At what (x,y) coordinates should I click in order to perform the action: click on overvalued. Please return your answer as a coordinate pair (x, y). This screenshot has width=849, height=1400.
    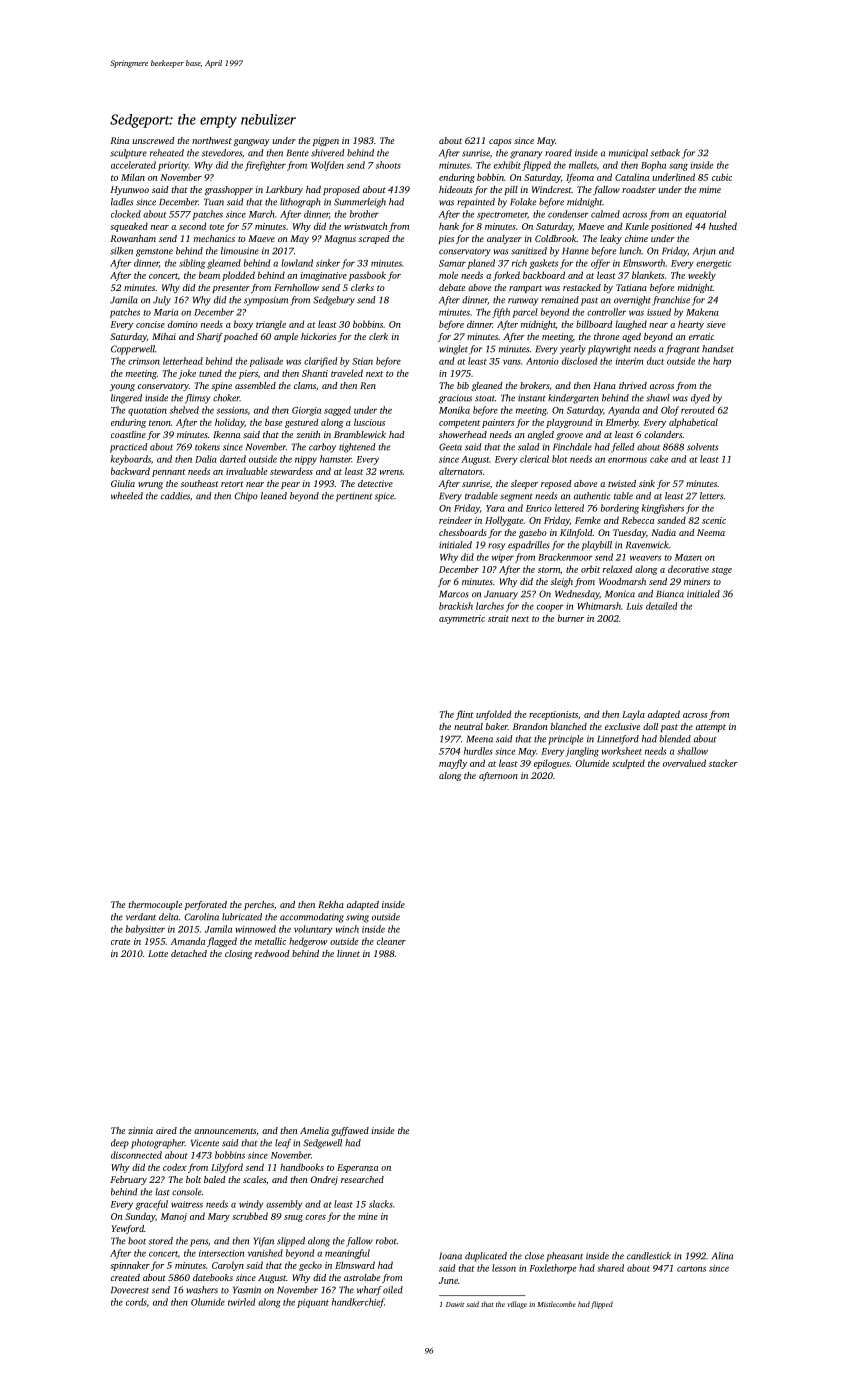
    Looking at the image, I should click on (684, 763).
